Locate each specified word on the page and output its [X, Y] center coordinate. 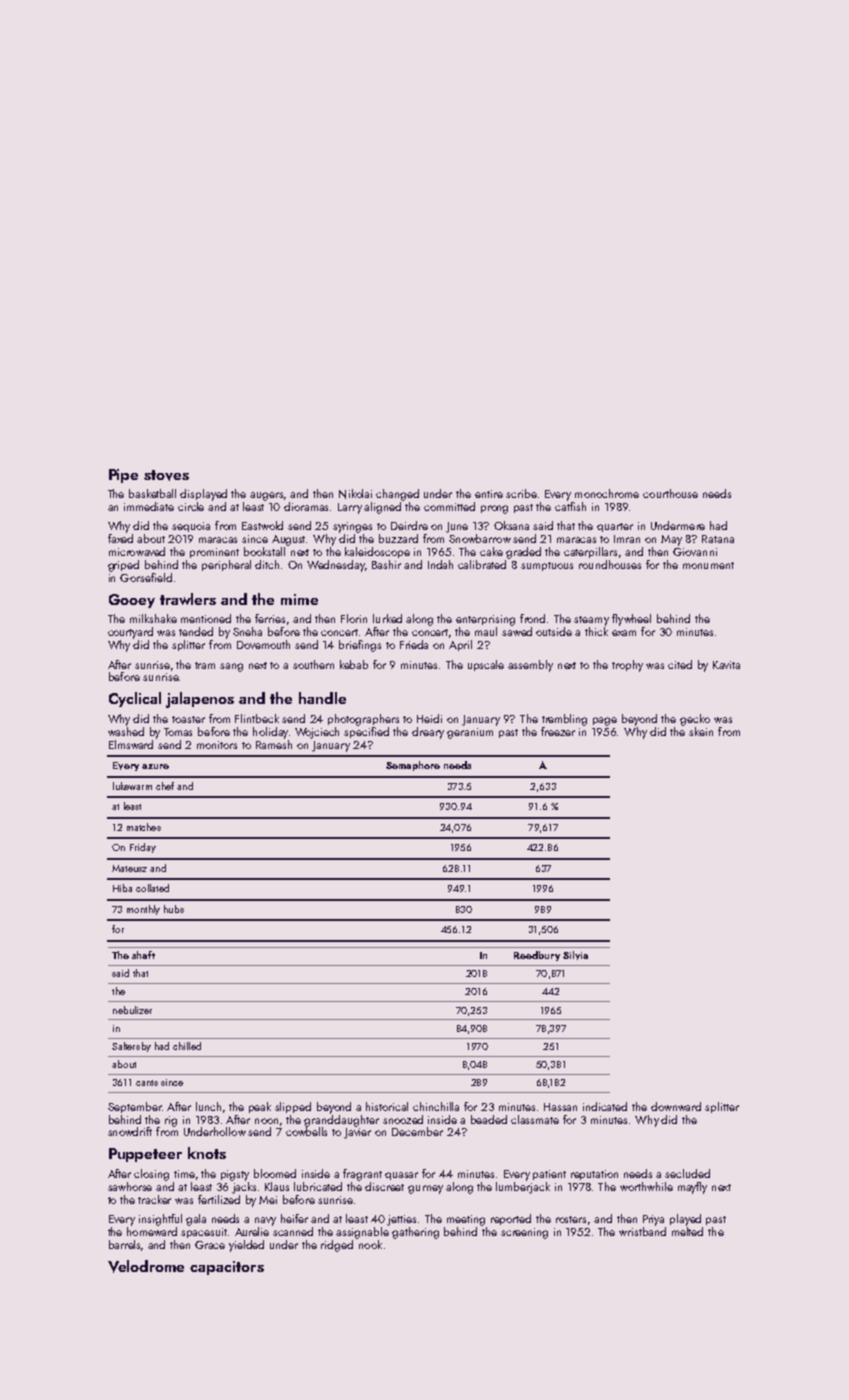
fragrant [362, 1175]
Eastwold [262, 525]
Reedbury [537, 956]
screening [524, 1233]
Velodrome [146, 1266]
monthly [143, 910]
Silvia [575, 955]
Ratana [718, 539]
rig [171, 1121]
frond [532, 618]
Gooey [132, 601]
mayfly [692, 1188]
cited [680, 664]
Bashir [386, 564]
